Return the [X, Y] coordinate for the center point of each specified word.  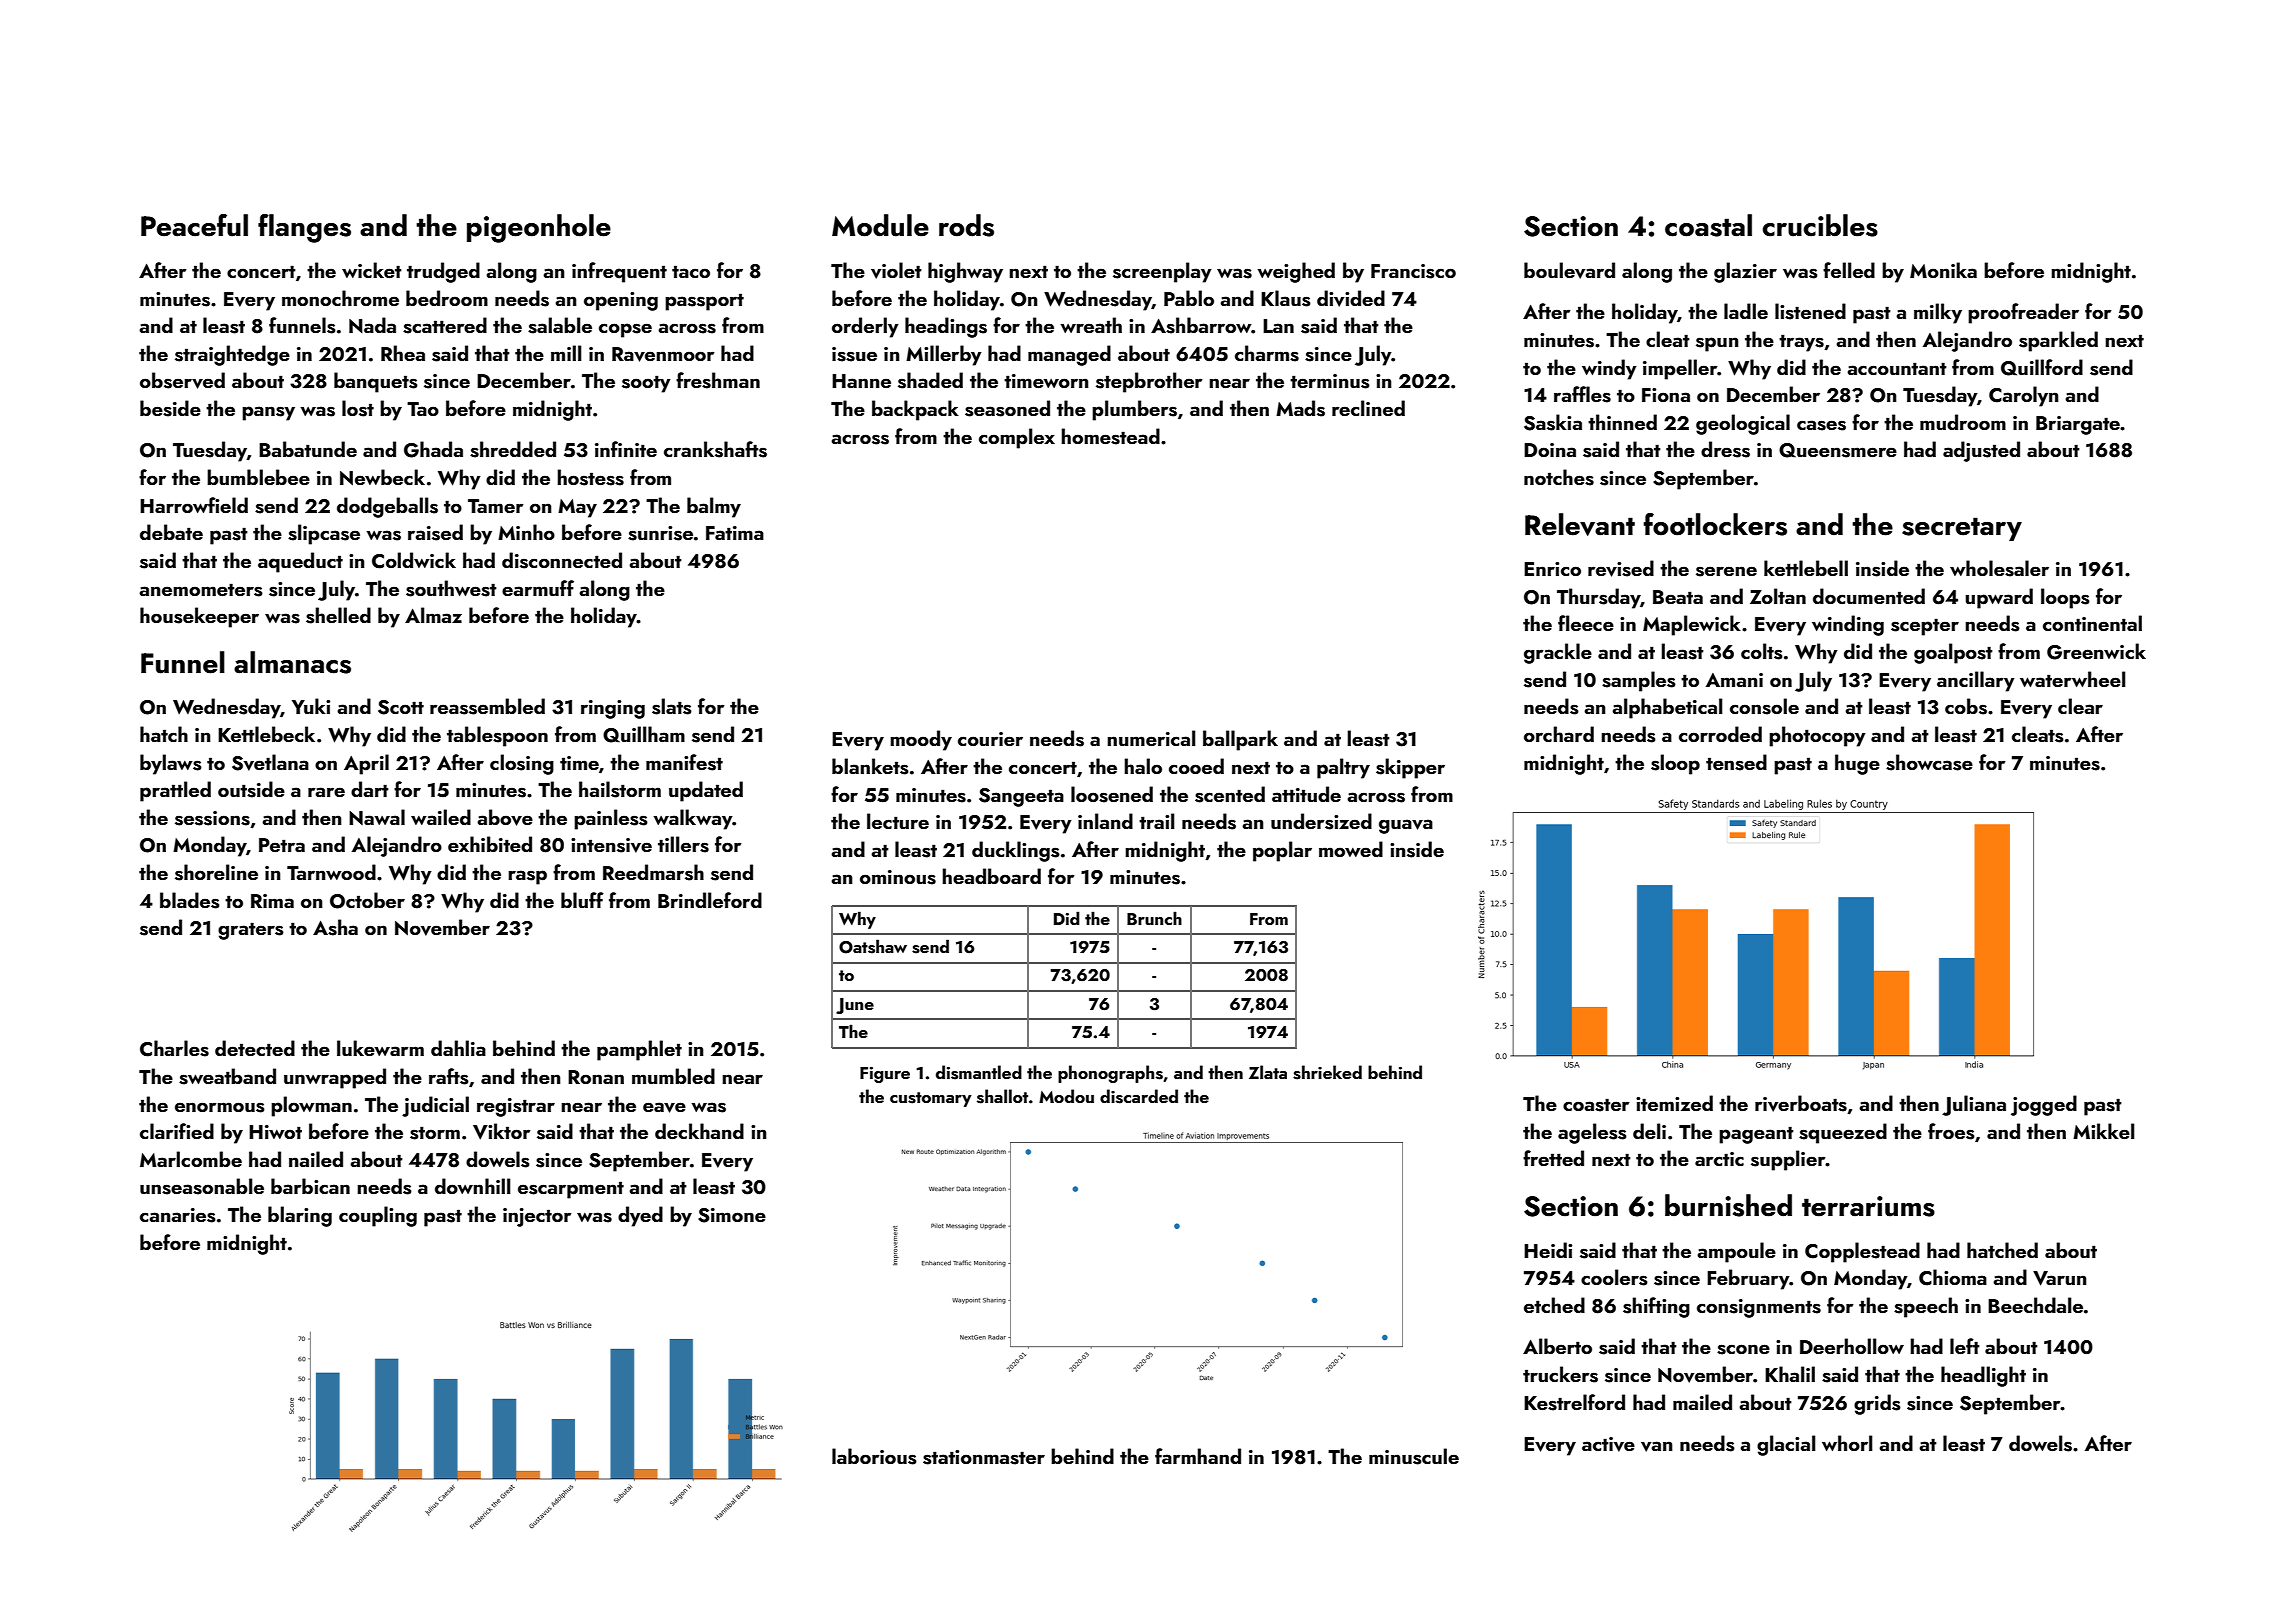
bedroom [447, 298]
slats [672, 706]
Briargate [2078, 425]
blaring [300, 1216]
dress [1725, 449]
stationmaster [984, 1457]
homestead [1110, 436]
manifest [684, 762]
